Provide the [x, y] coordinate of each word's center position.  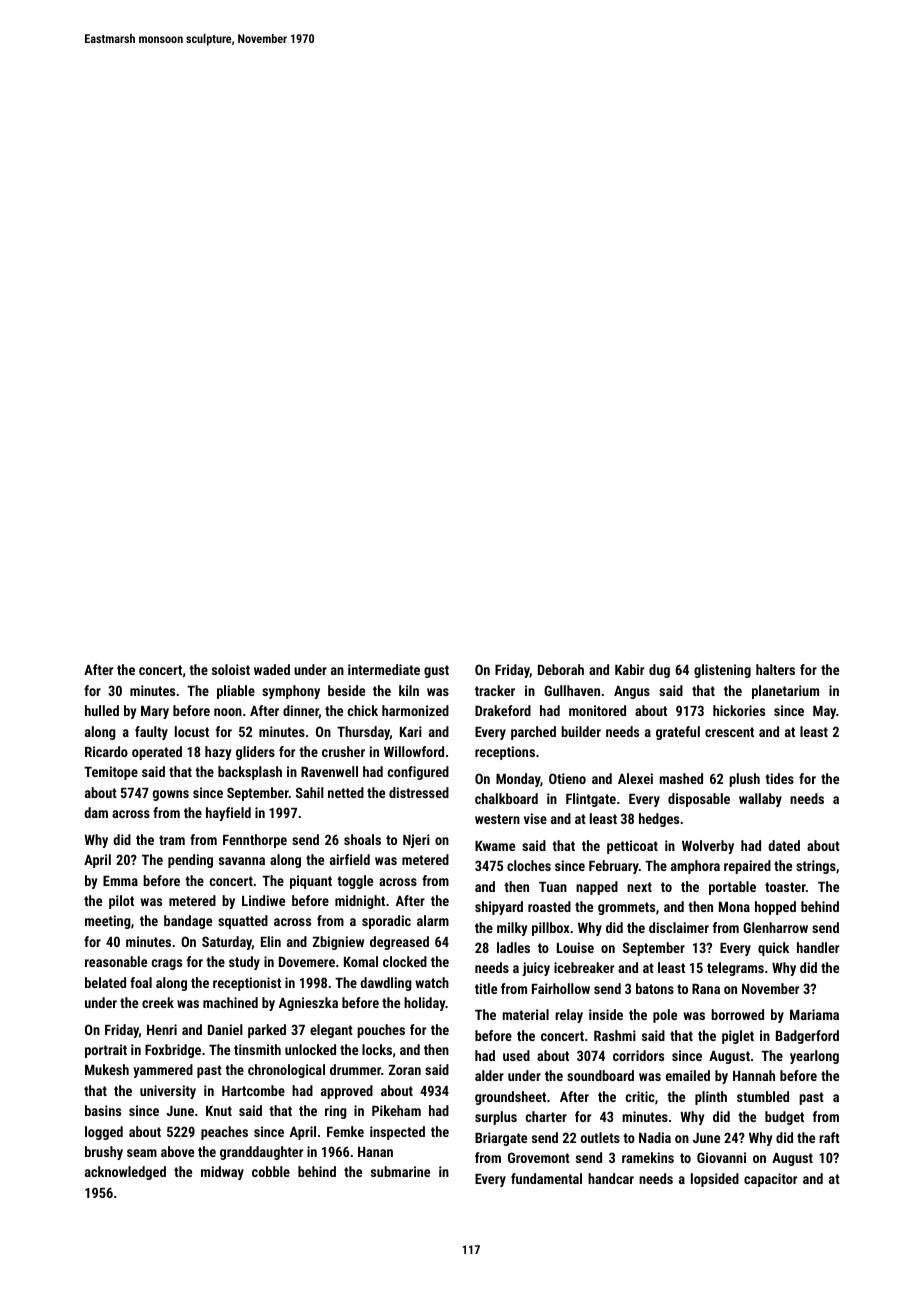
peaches [224, 1133]
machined [230, 1002]
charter [546, 1116]
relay [569, 1016]
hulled [102, 710]
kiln [409, 690]
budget [784, 1118]
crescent [729, 732]
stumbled [763, 1096]
